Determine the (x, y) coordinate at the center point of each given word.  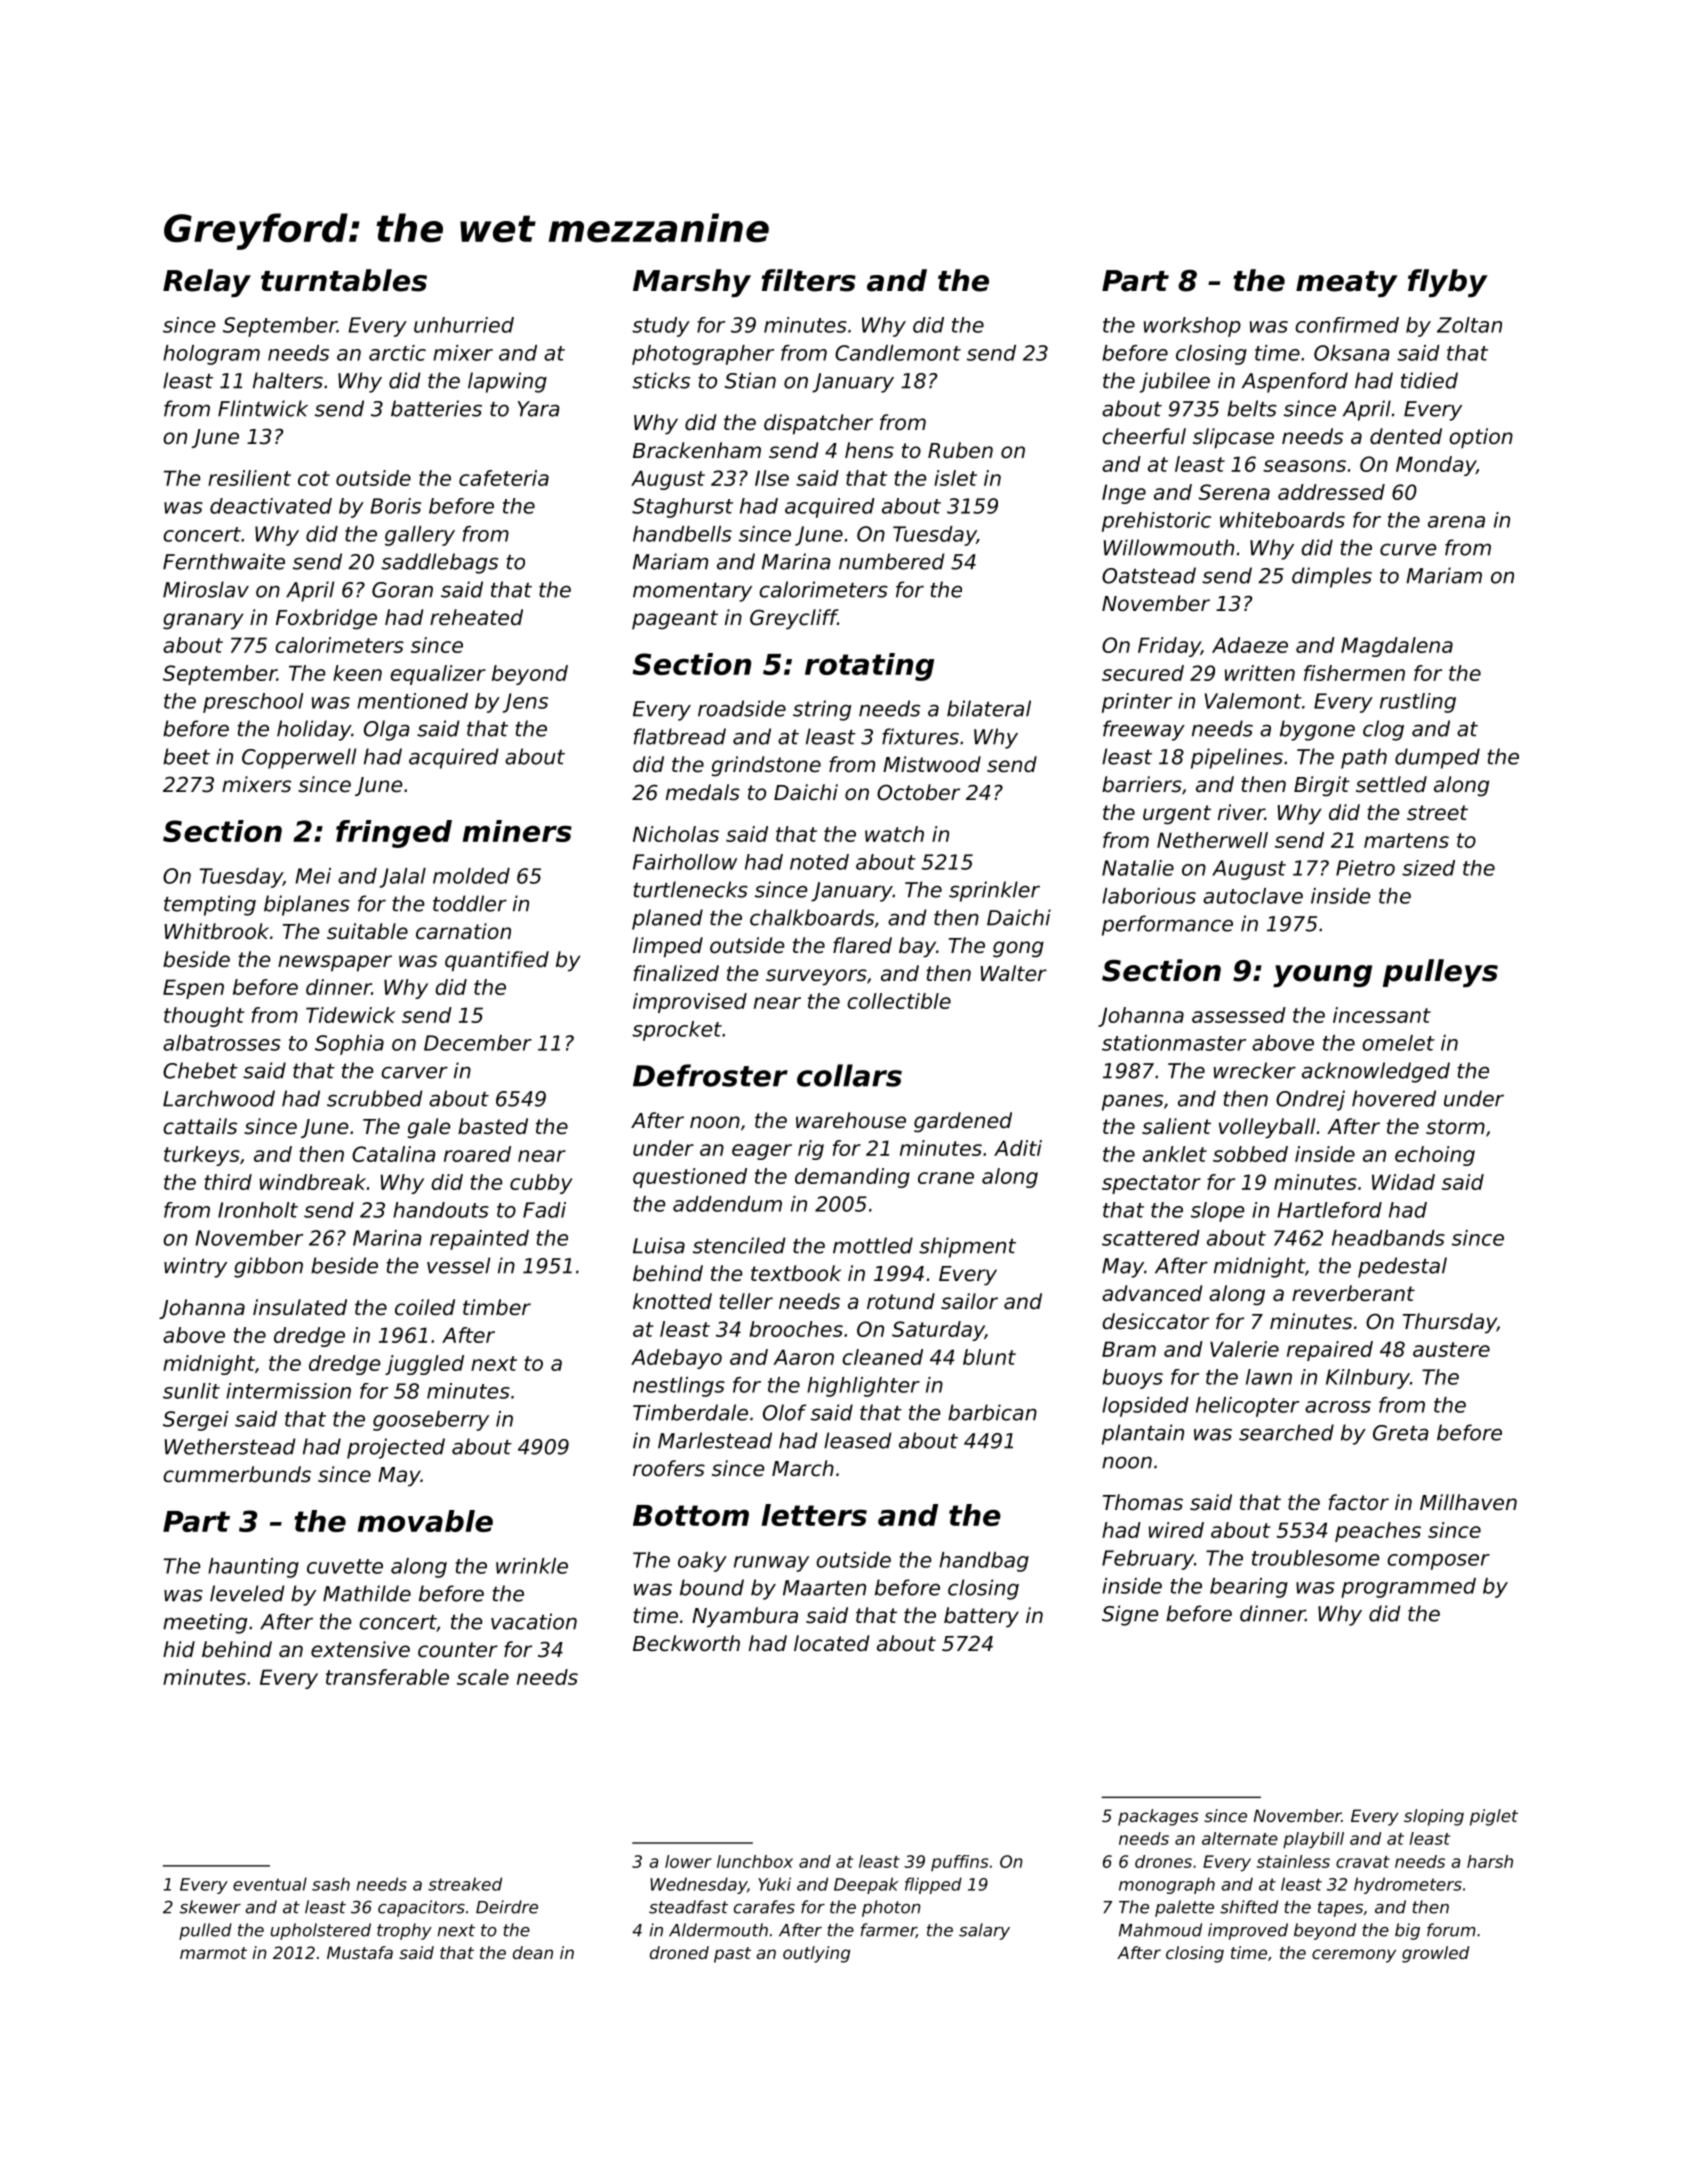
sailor (969, 1301)
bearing (1249, 1588)
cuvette (345, 1566)
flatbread (680, 736)
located (831, 1643)
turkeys (202, 1156)
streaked (465, 1884)
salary (984, 1931)
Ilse (772, 478)
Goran (402, 590)
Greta (1400, 1433)
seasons (1304, 466)
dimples (1332, 577)
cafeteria (504, 478)
